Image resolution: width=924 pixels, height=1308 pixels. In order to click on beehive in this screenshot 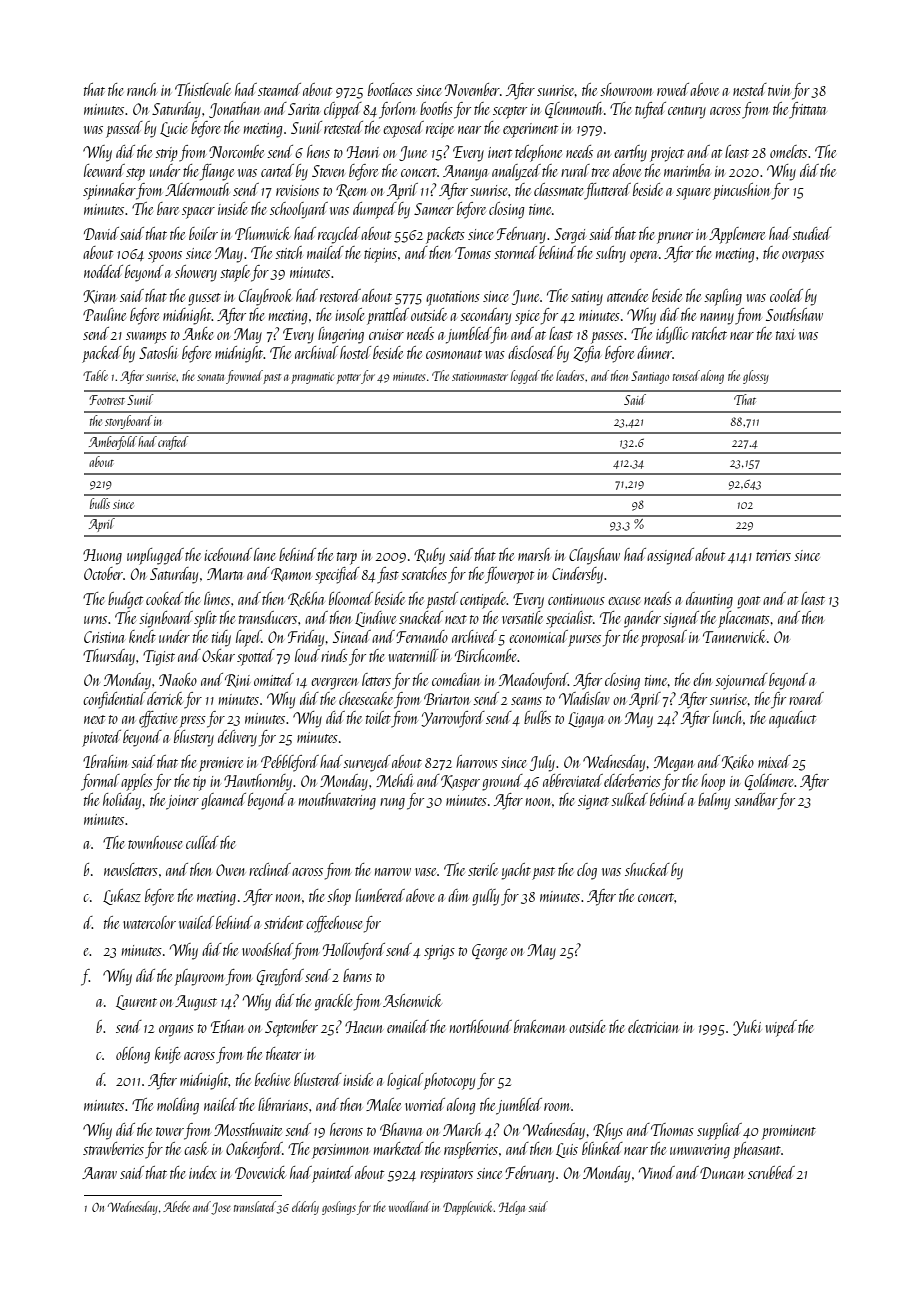, I will do `click(272, 1079)`.
